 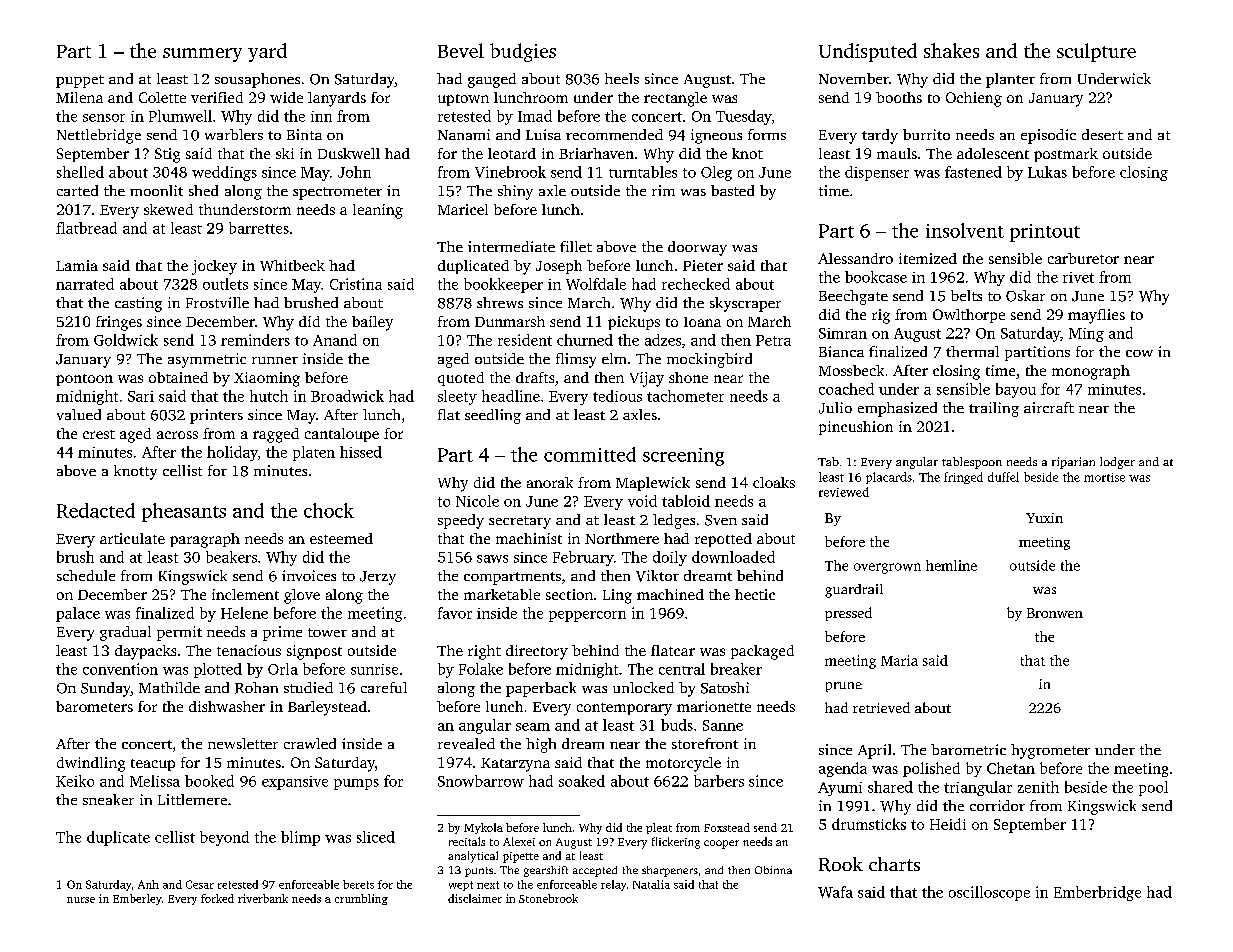 I want to click on Milena, so click(x=79, y=97).
